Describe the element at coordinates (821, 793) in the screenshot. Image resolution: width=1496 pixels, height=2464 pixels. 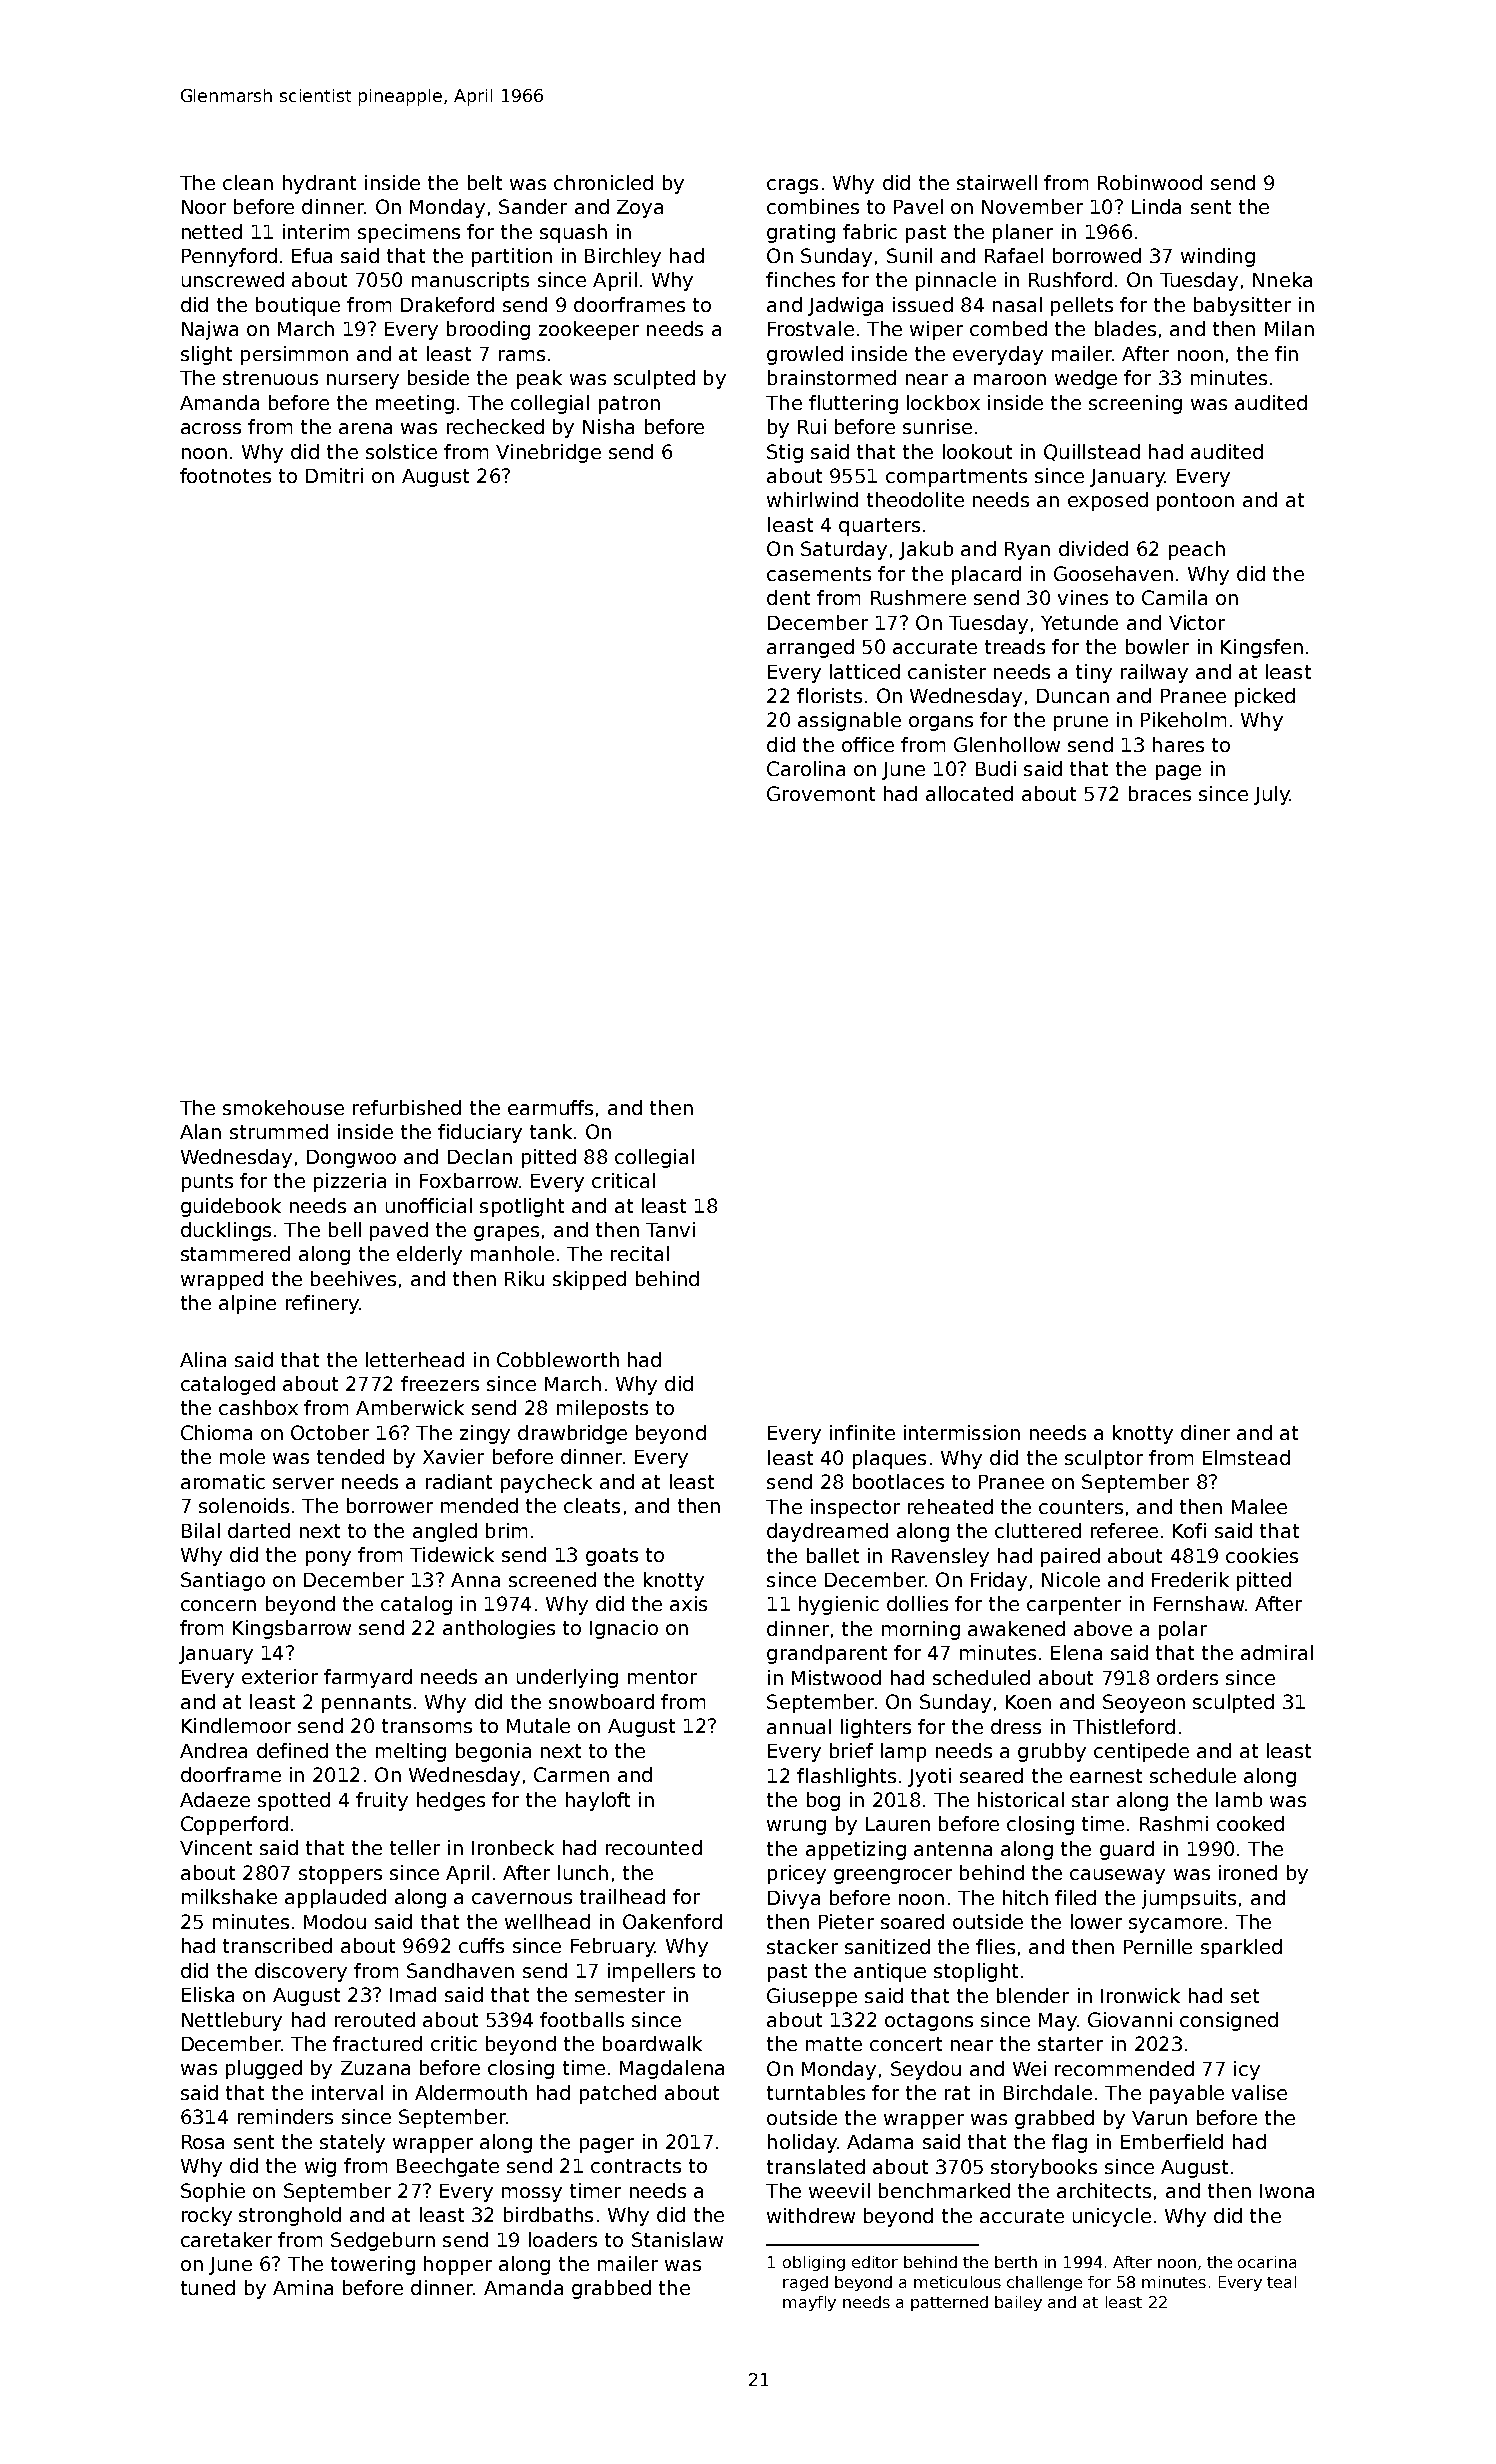
I see `Grovemont` at that location.
